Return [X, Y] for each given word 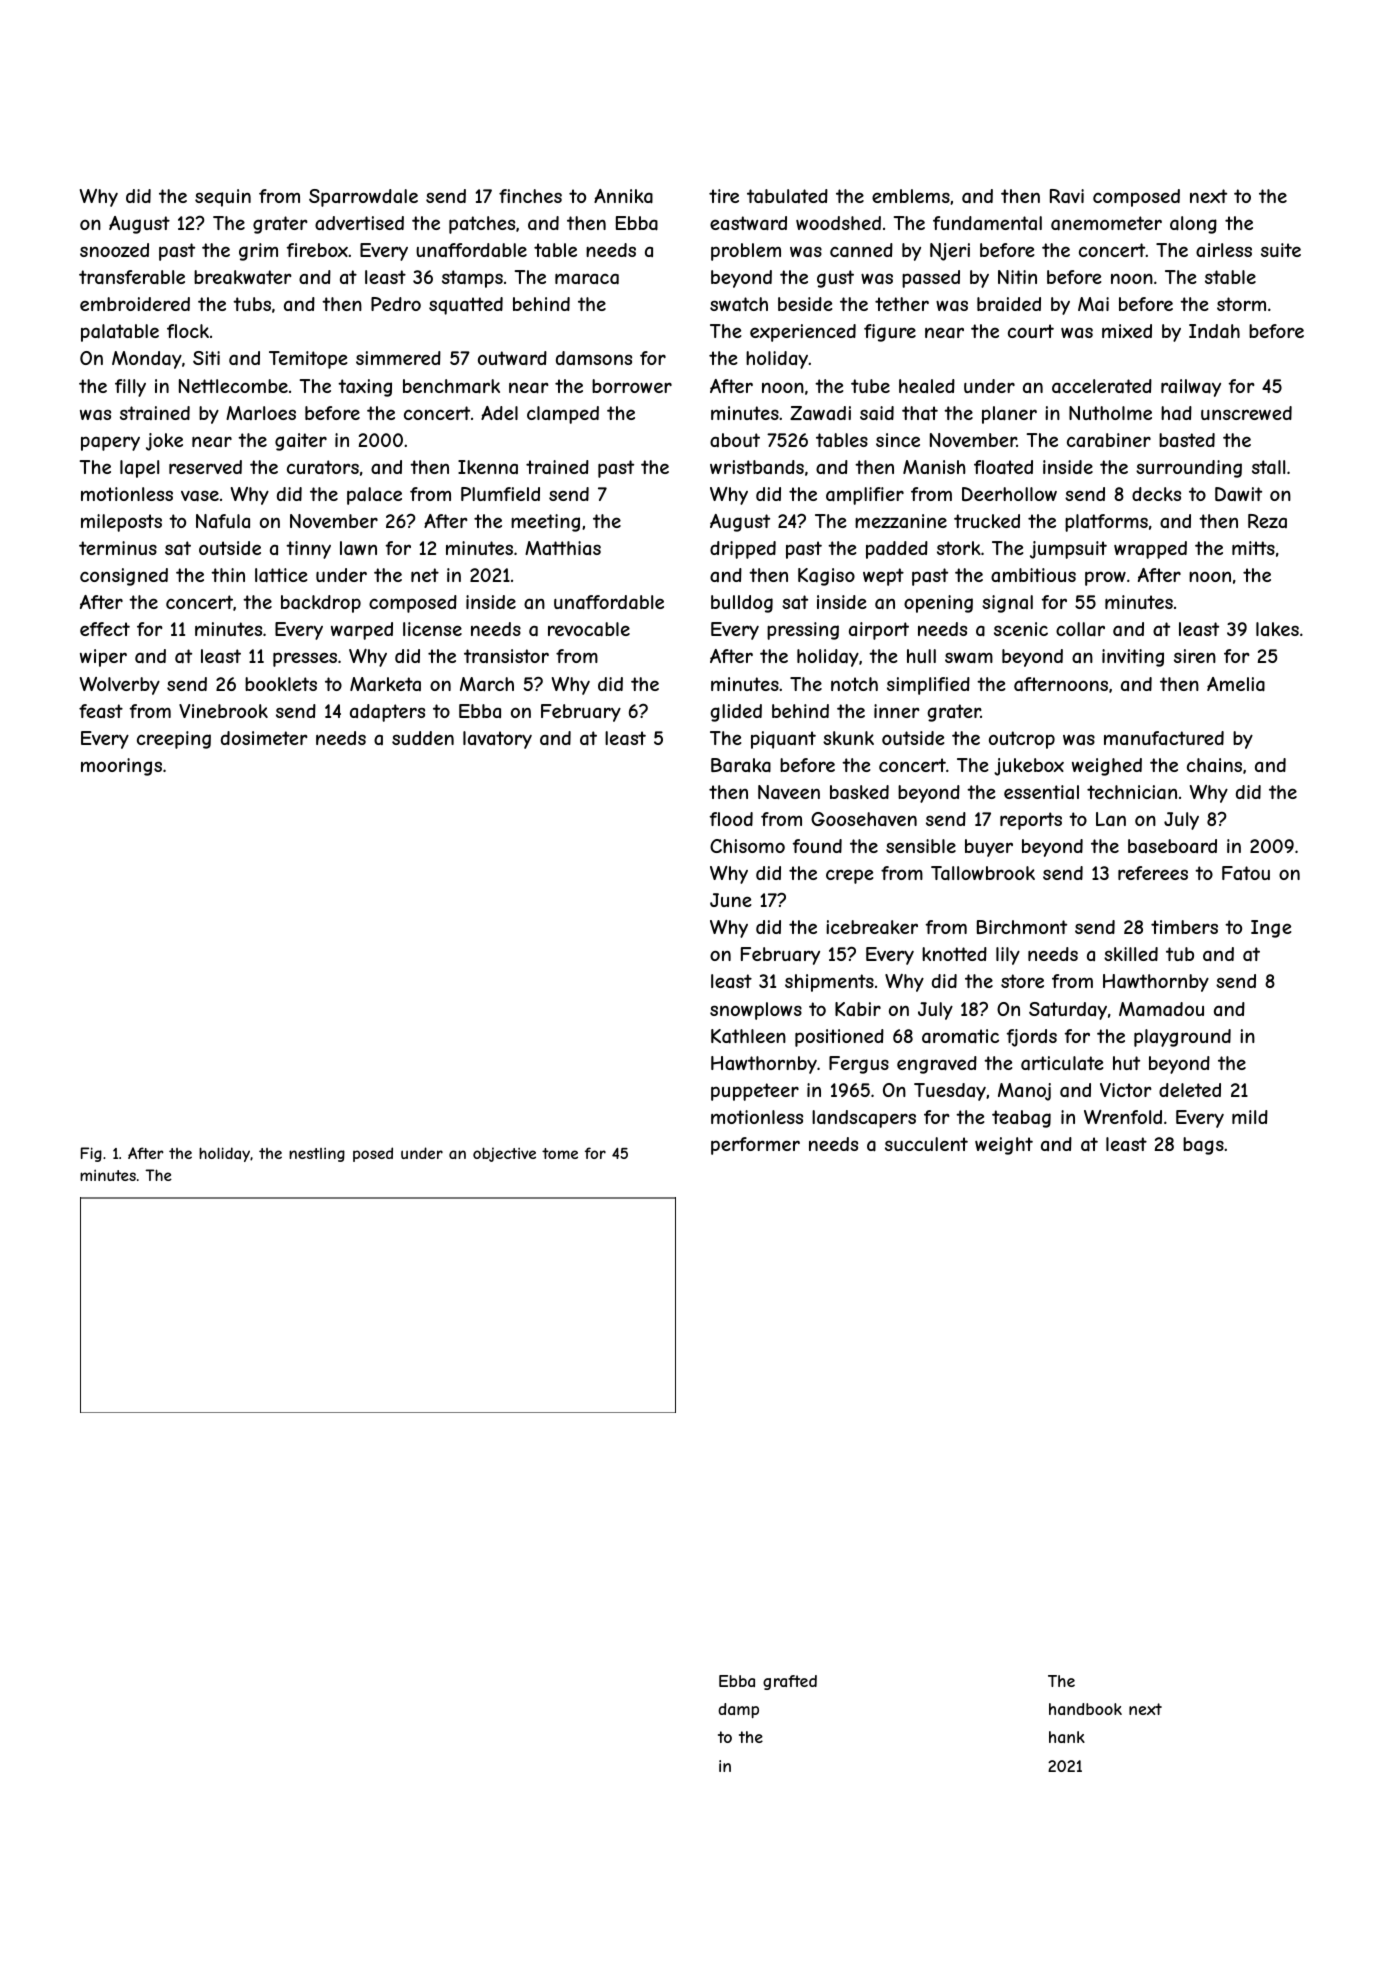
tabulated [787, 196]
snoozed [114, 250]
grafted [790, 1682]
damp [738, 1710]
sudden [423, 738]
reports [1031, 821]
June [731, 900]
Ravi [1067, 196]
